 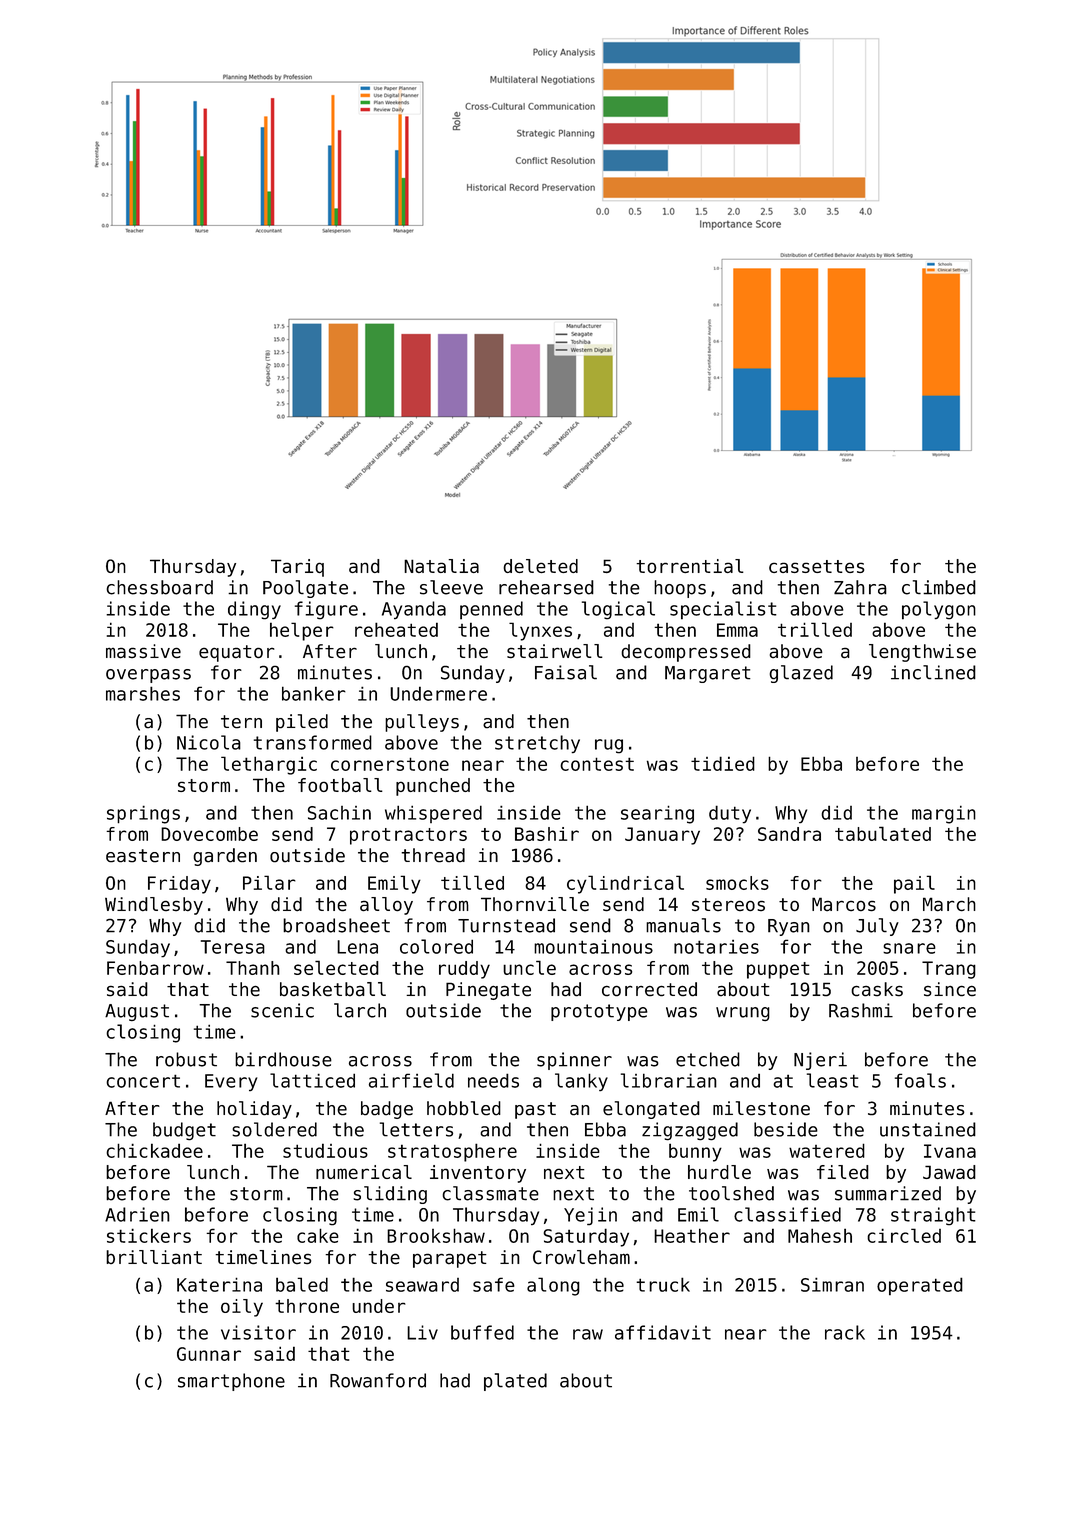 What do you see at coordinates (231, 1382) in the screenshot?
I see `smartphone` at bounding box center [231, 1382].
